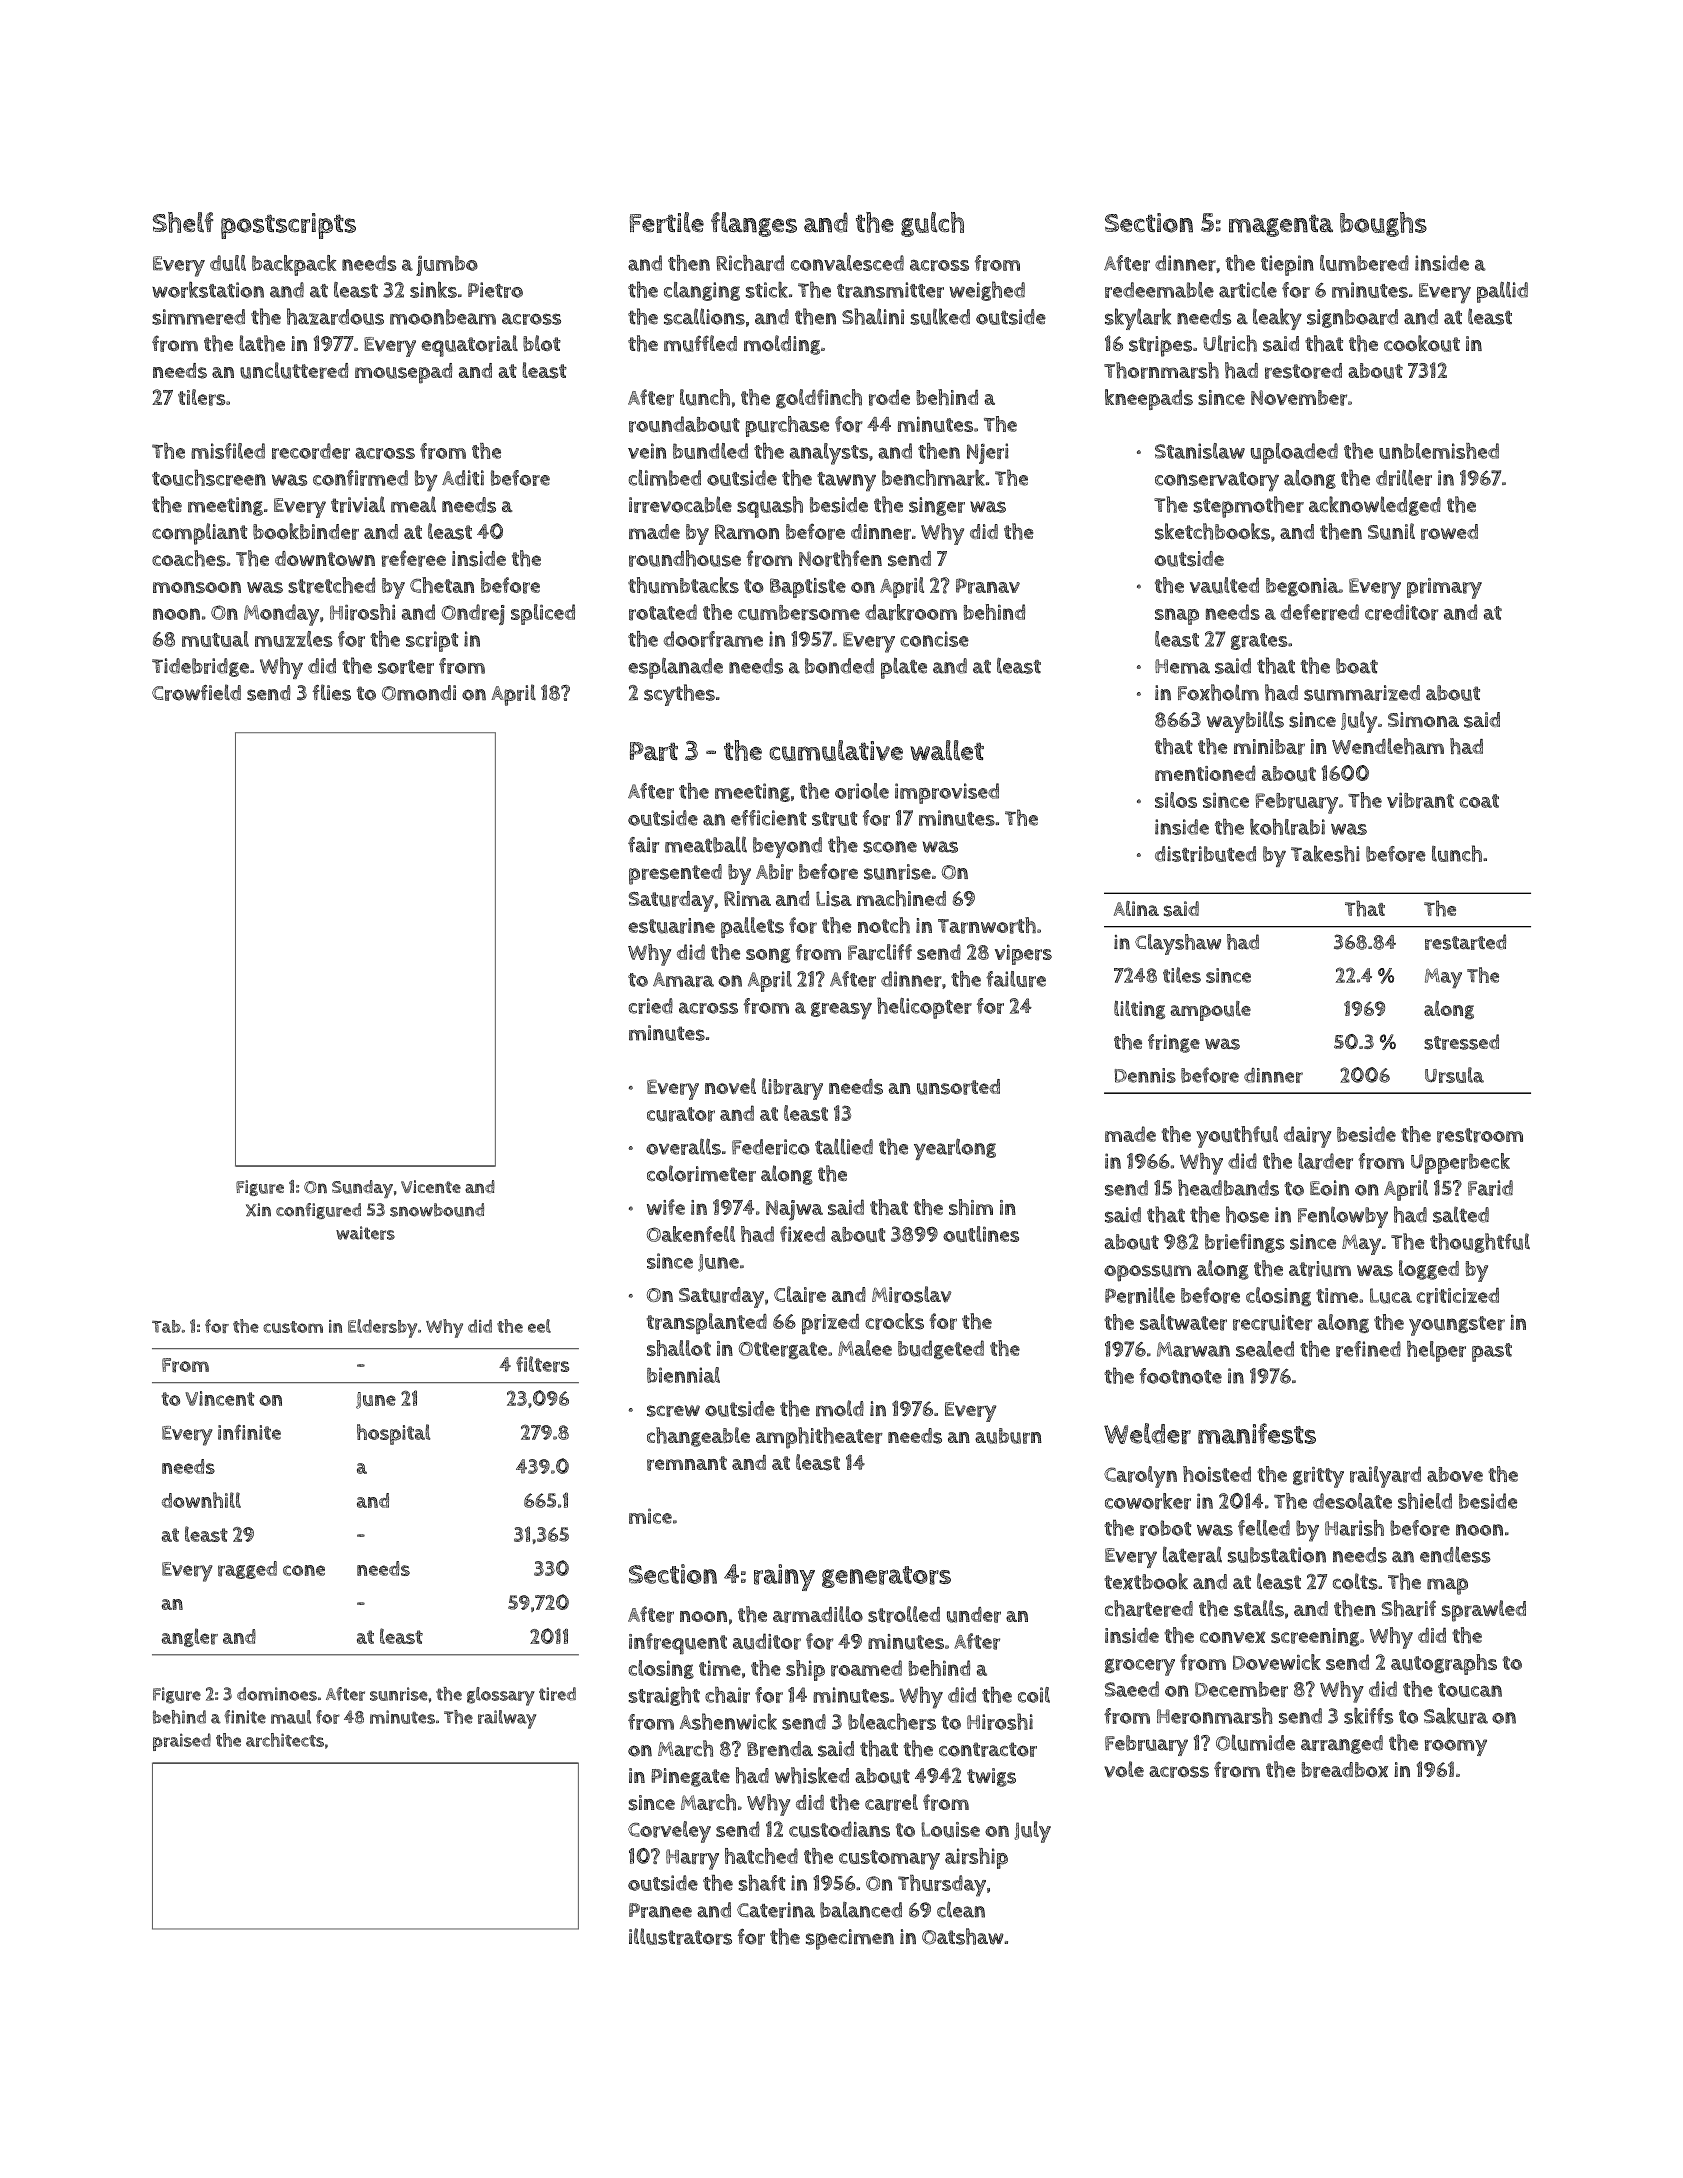 This screenshot has height=2178, width=1683. I want to click on Shelf, so click(183, 222).
